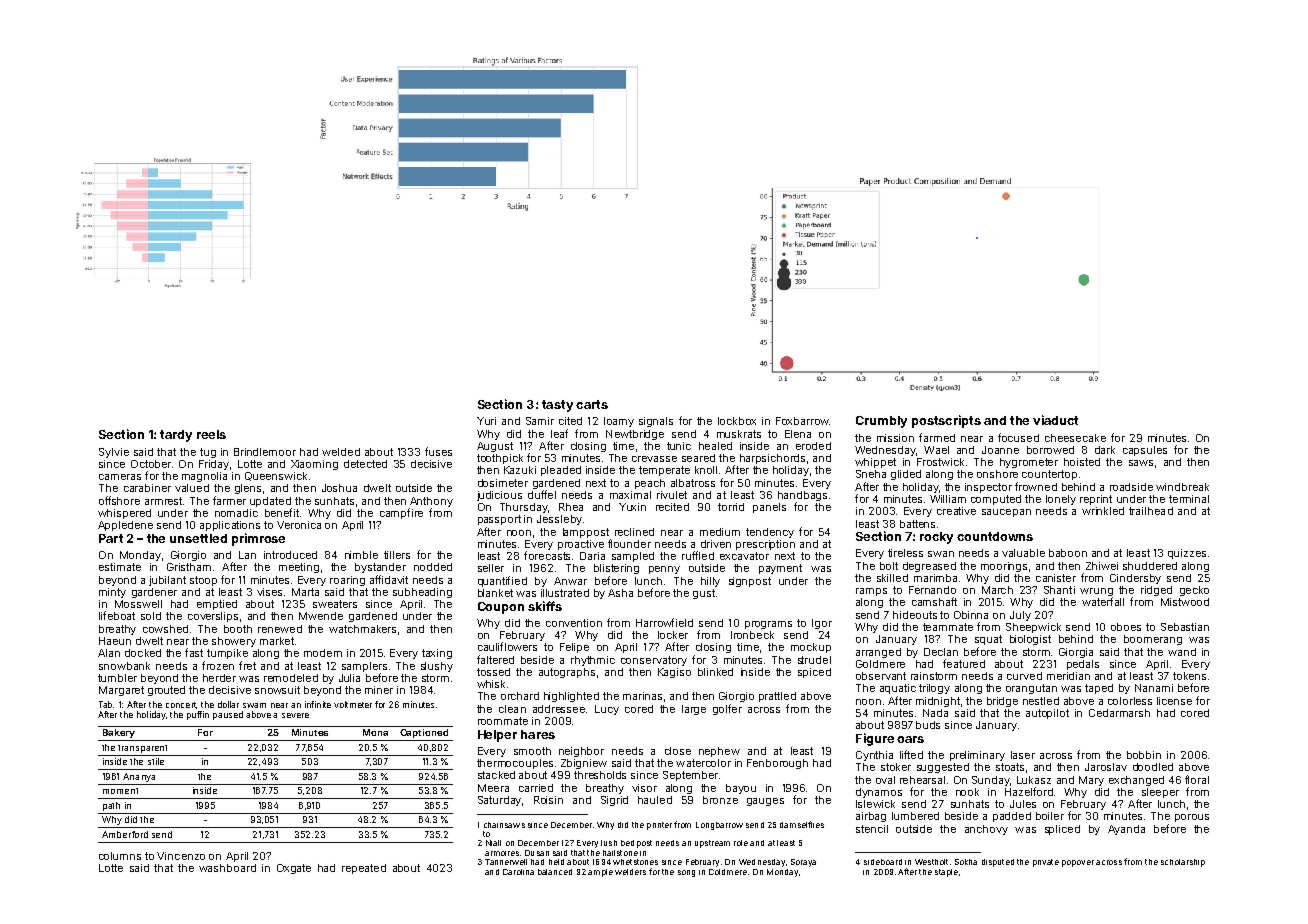  I want to click on moorings, so click(1004, 567).
